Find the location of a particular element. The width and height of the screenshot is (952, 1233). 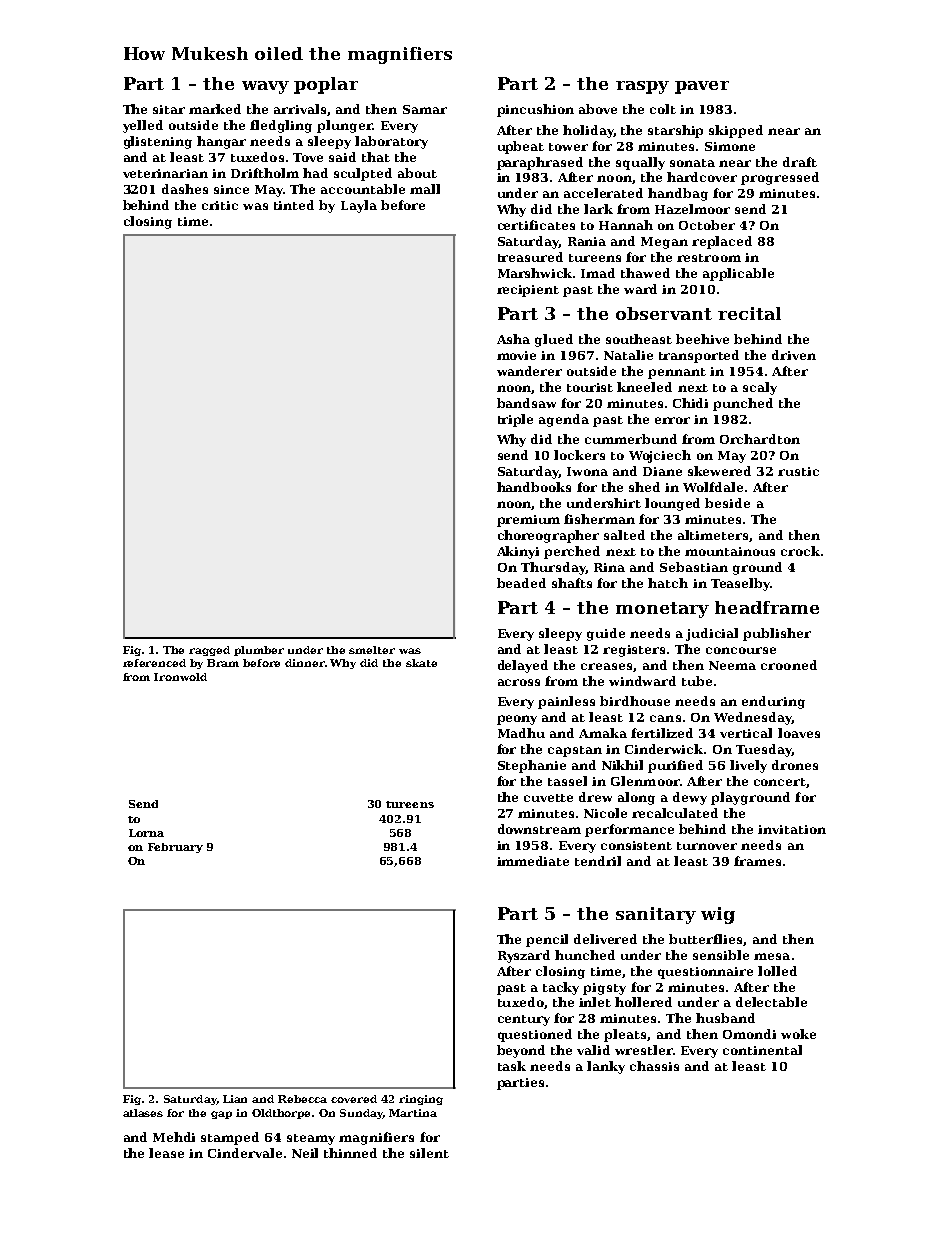

February is located at coordinates (175, 848).
